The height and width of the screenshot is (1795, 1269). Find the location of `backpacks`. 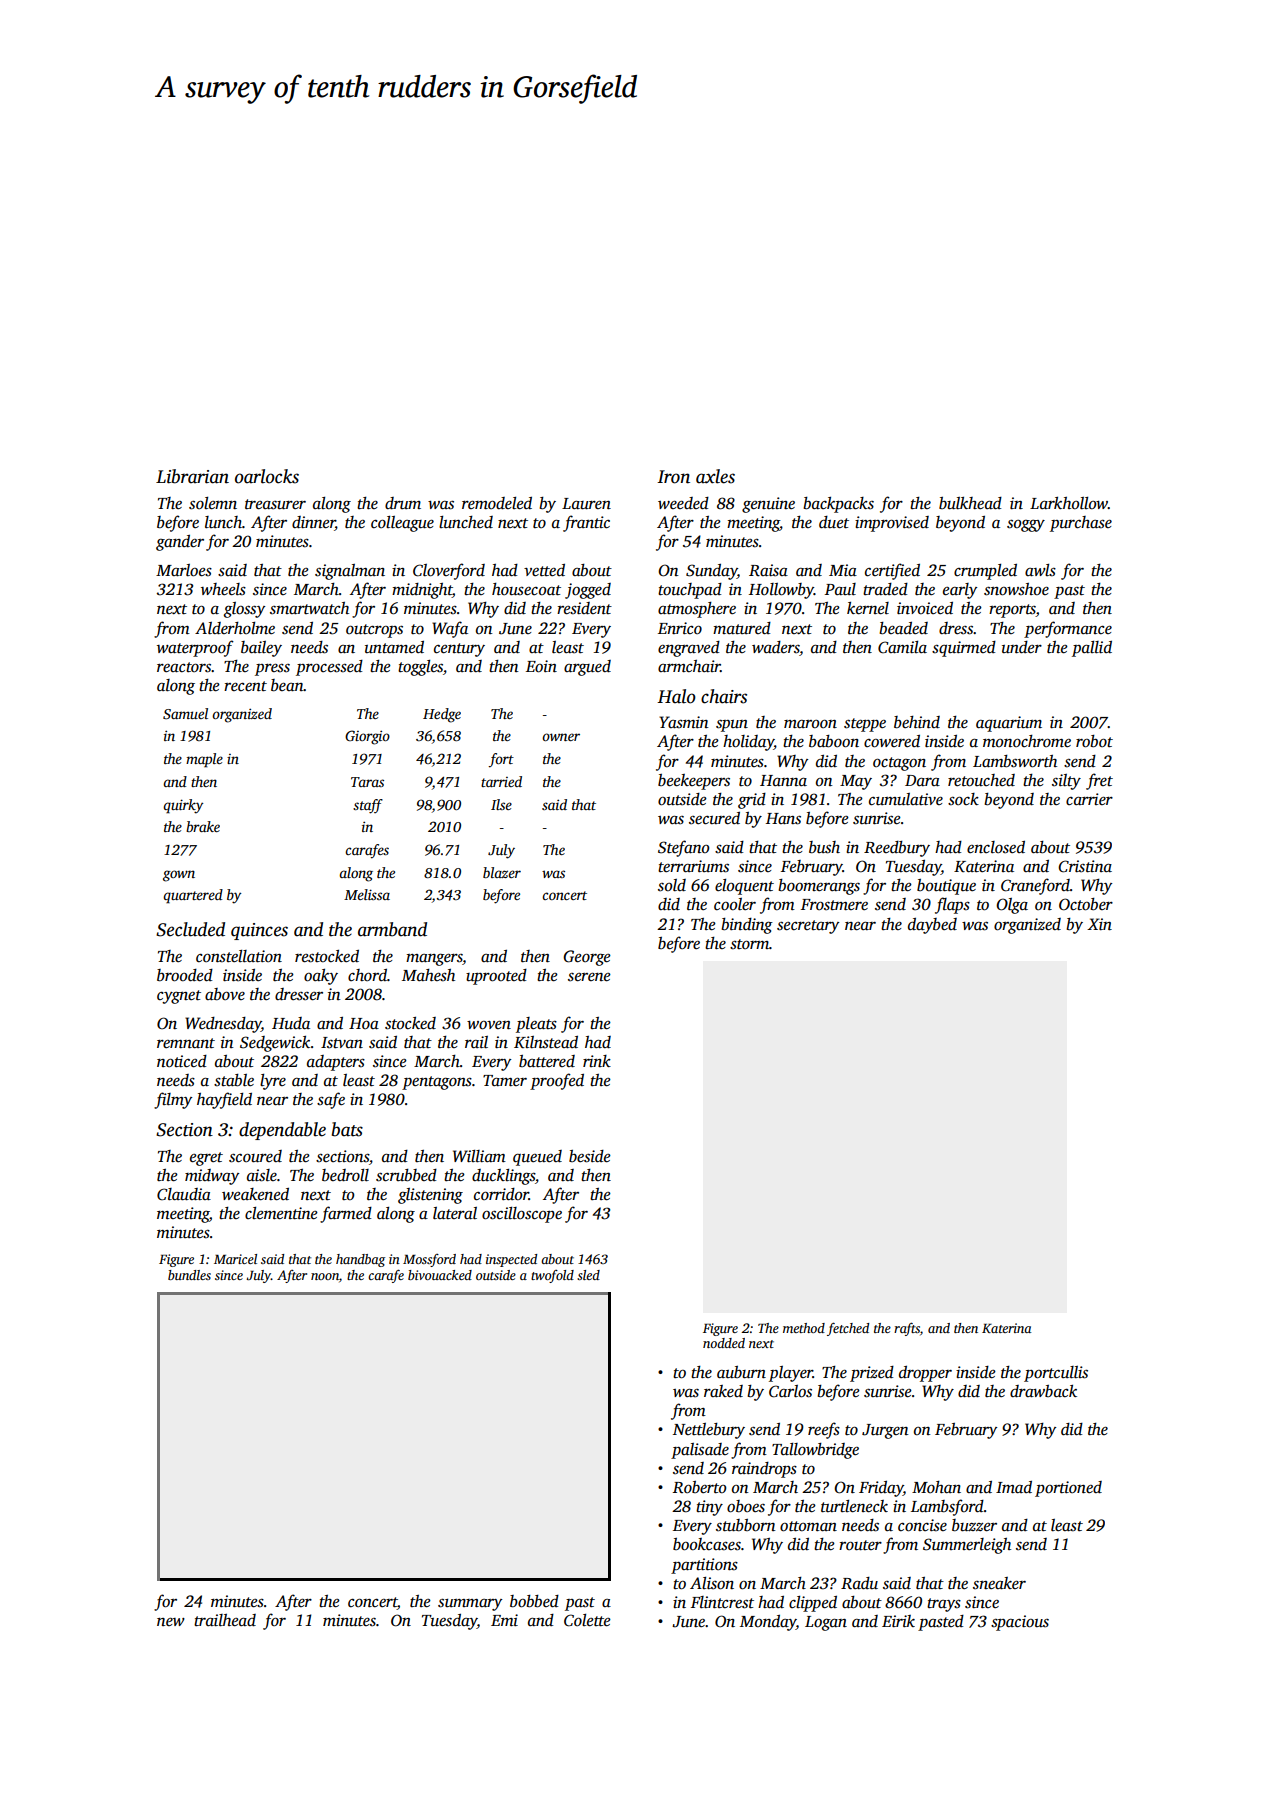

backpacks is located at coordinates (838, 505).
